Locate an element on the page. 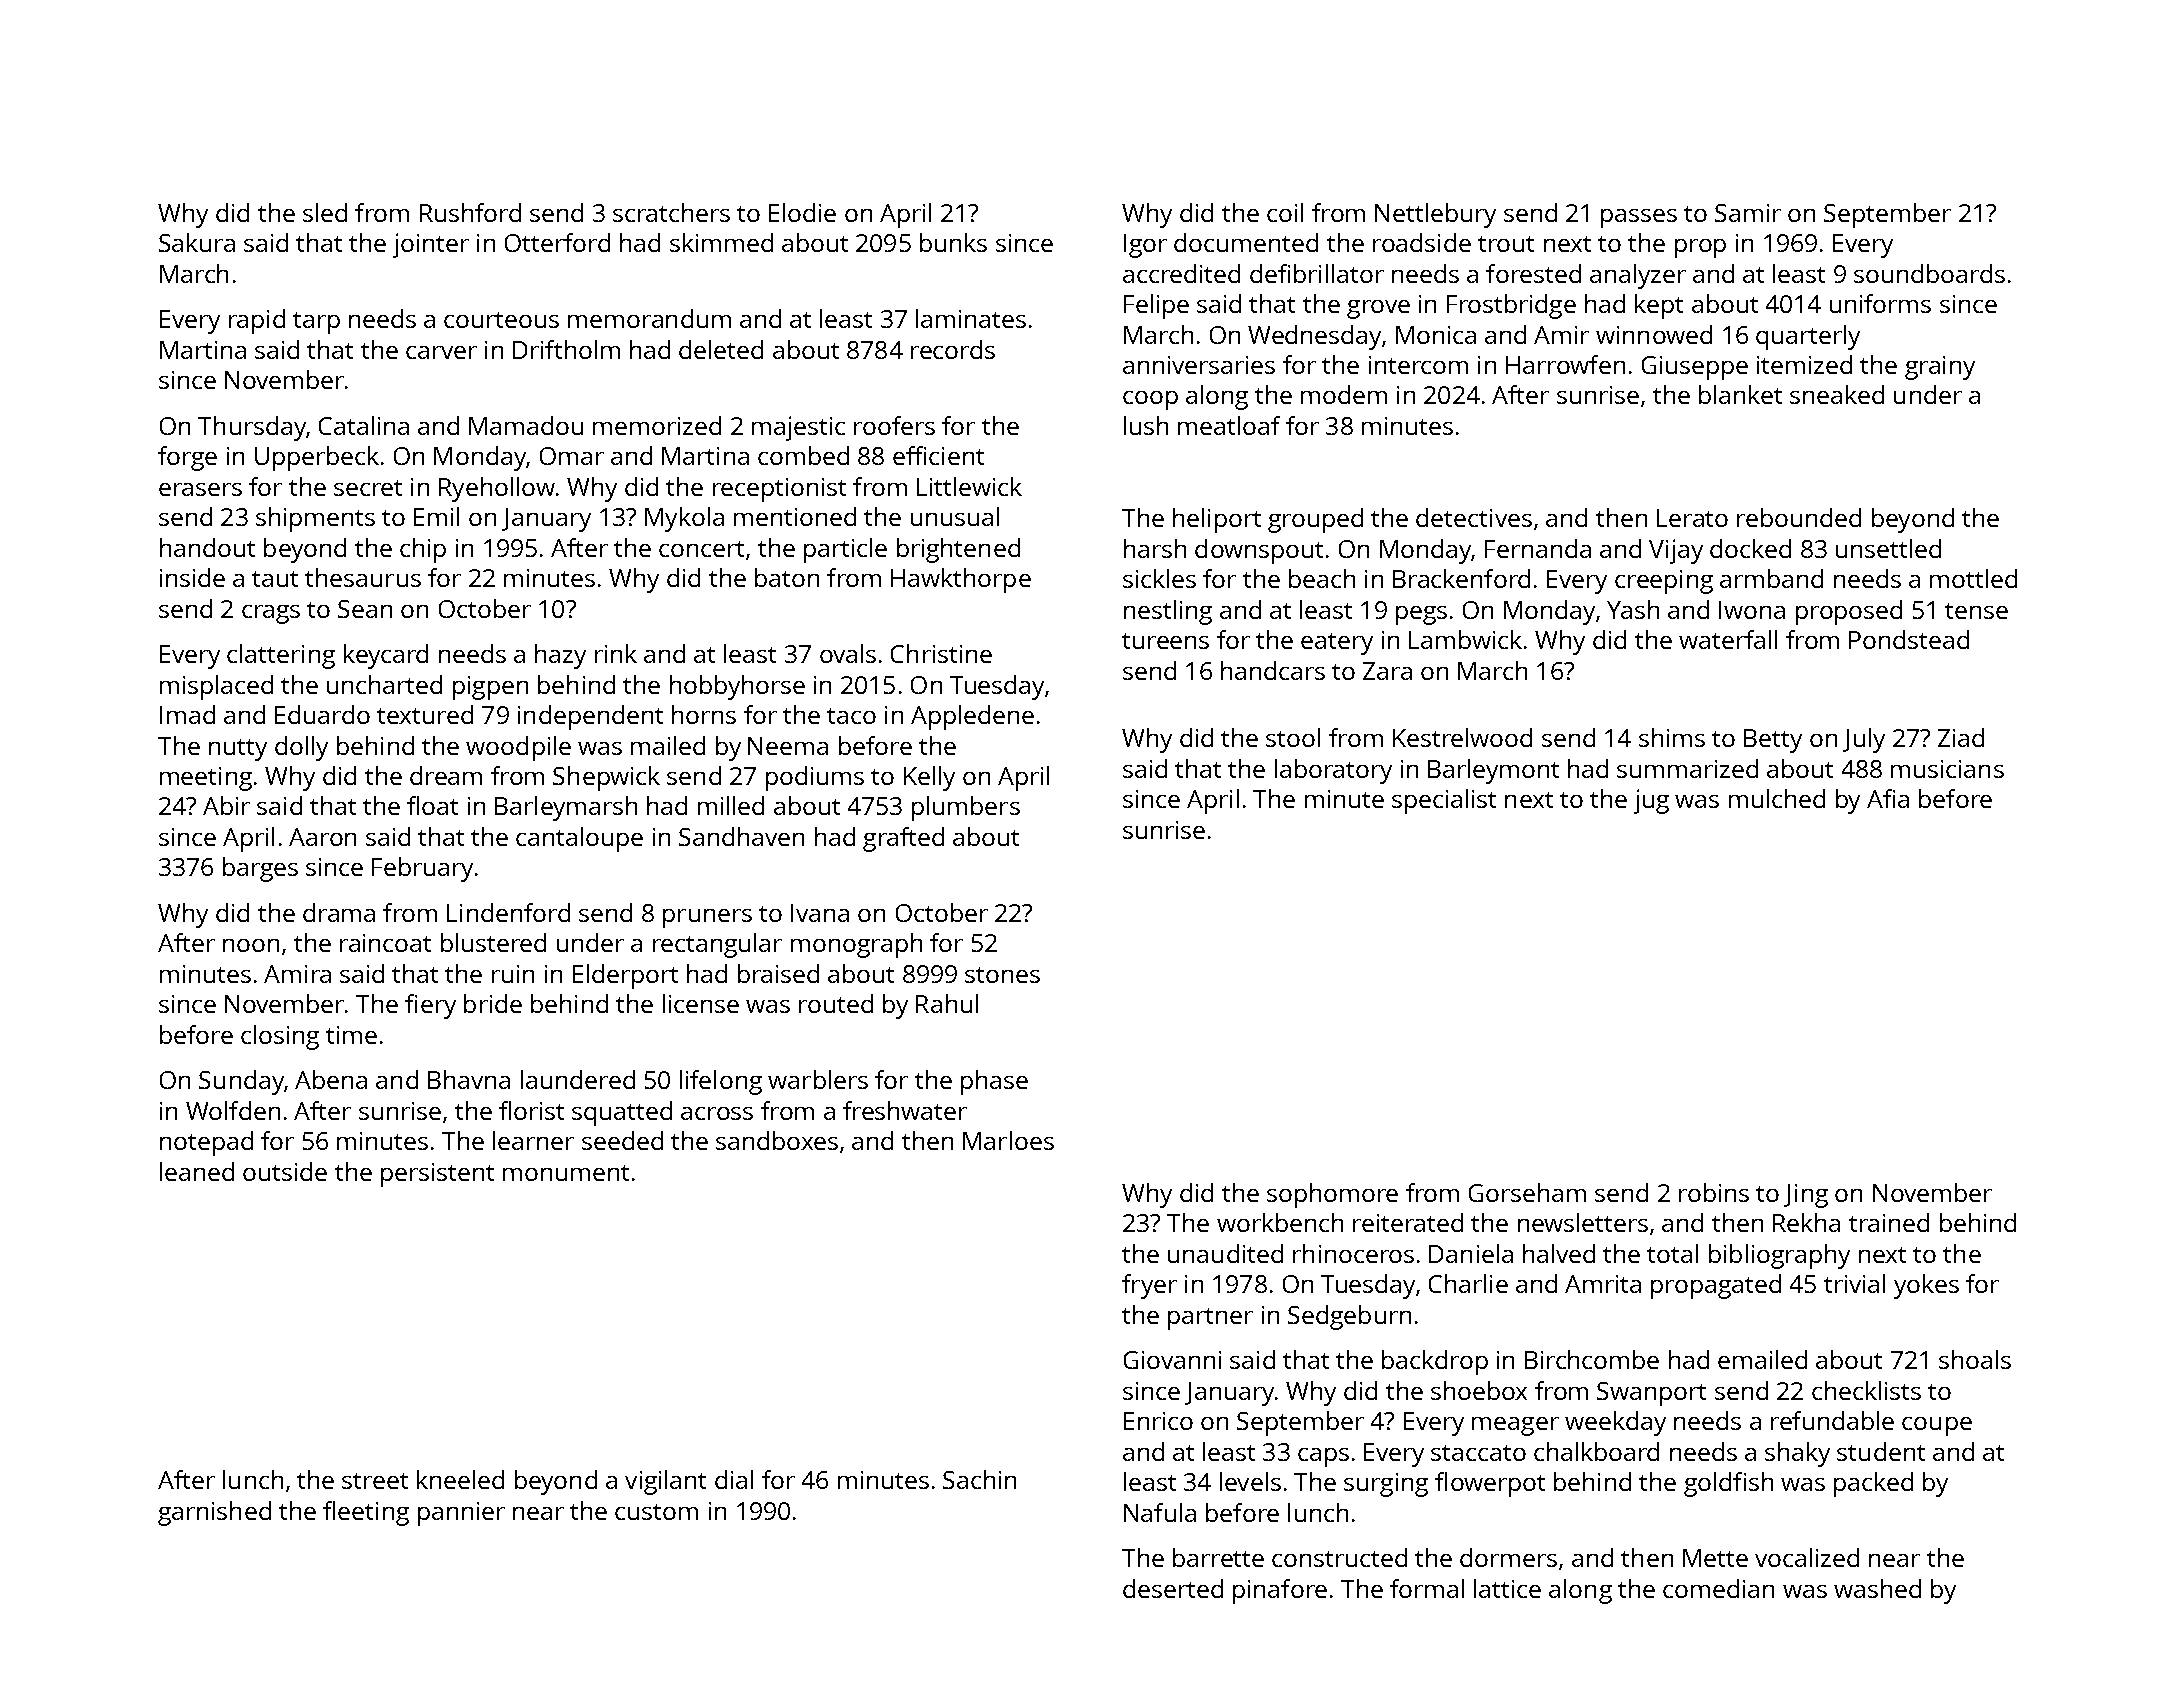 Image resolution: width=2178 pixels, height=1683 pixels. Harrowfen is located at coordinates (1565, 364).
